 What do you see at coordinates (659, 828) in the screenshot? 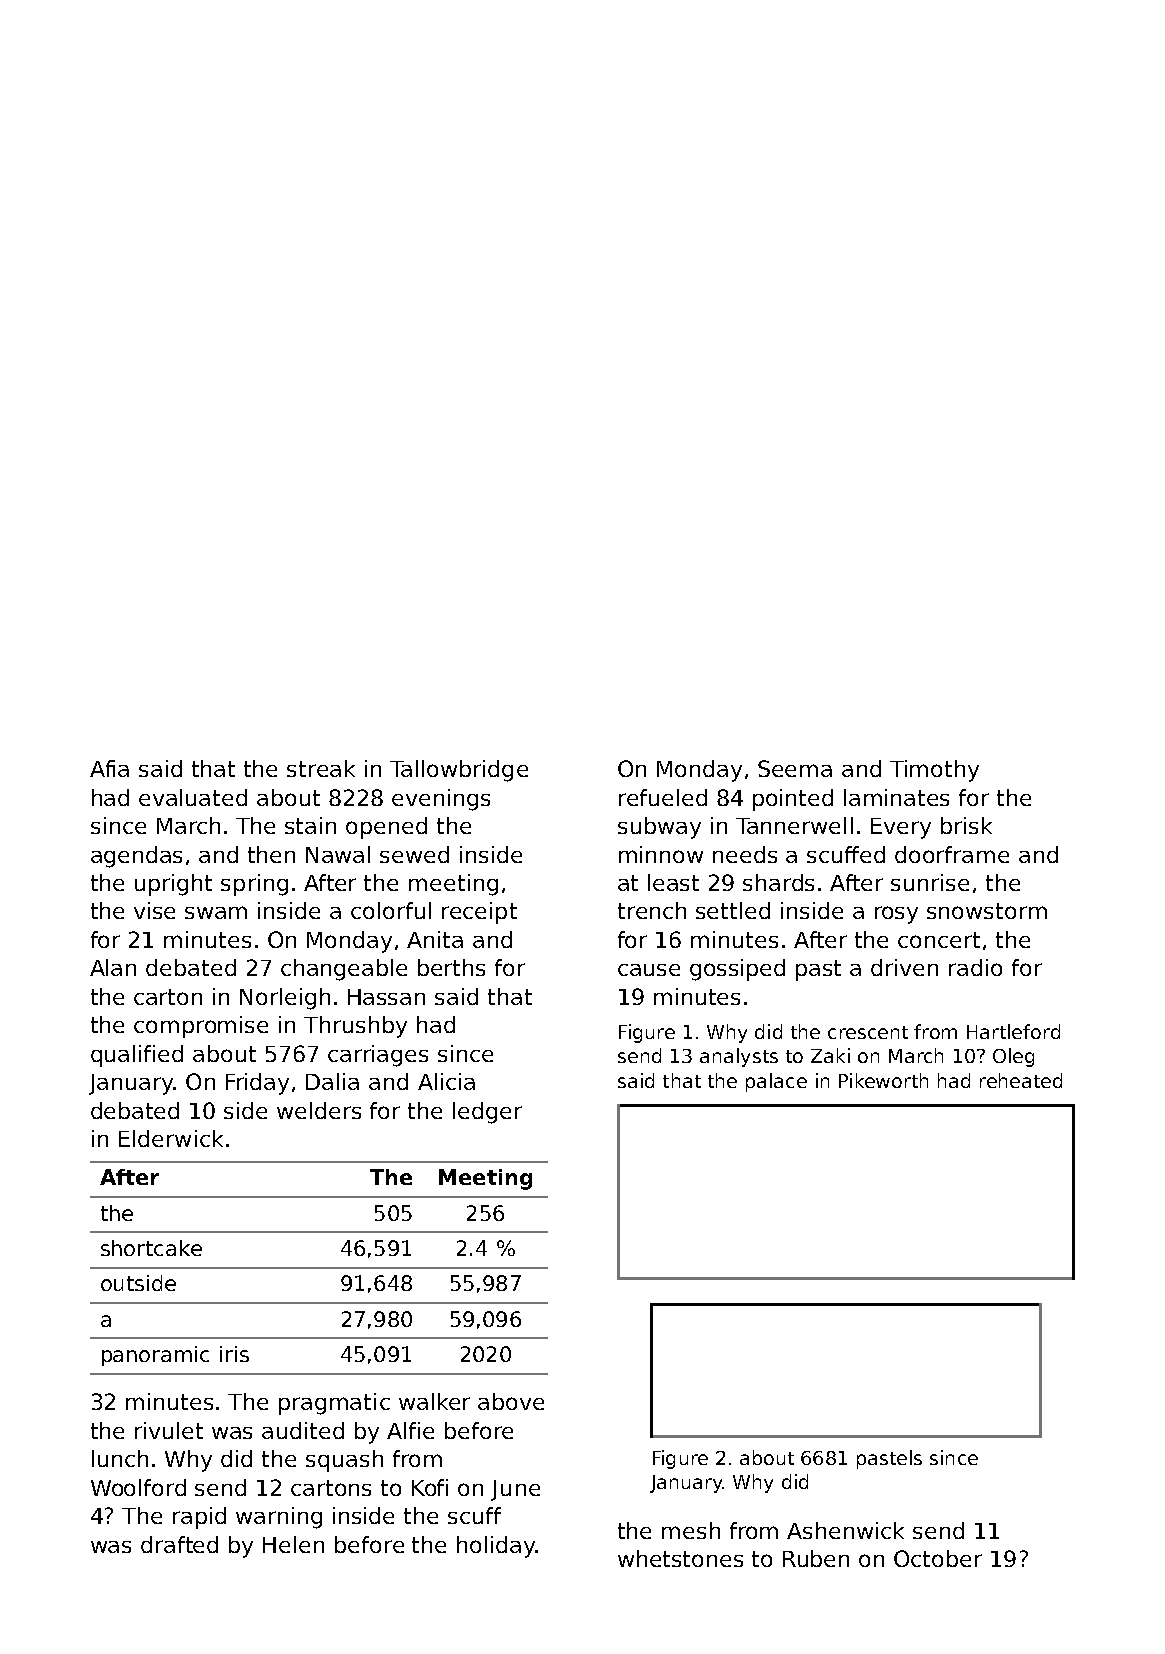
I see `subway` at bounding box center [659, 828].
